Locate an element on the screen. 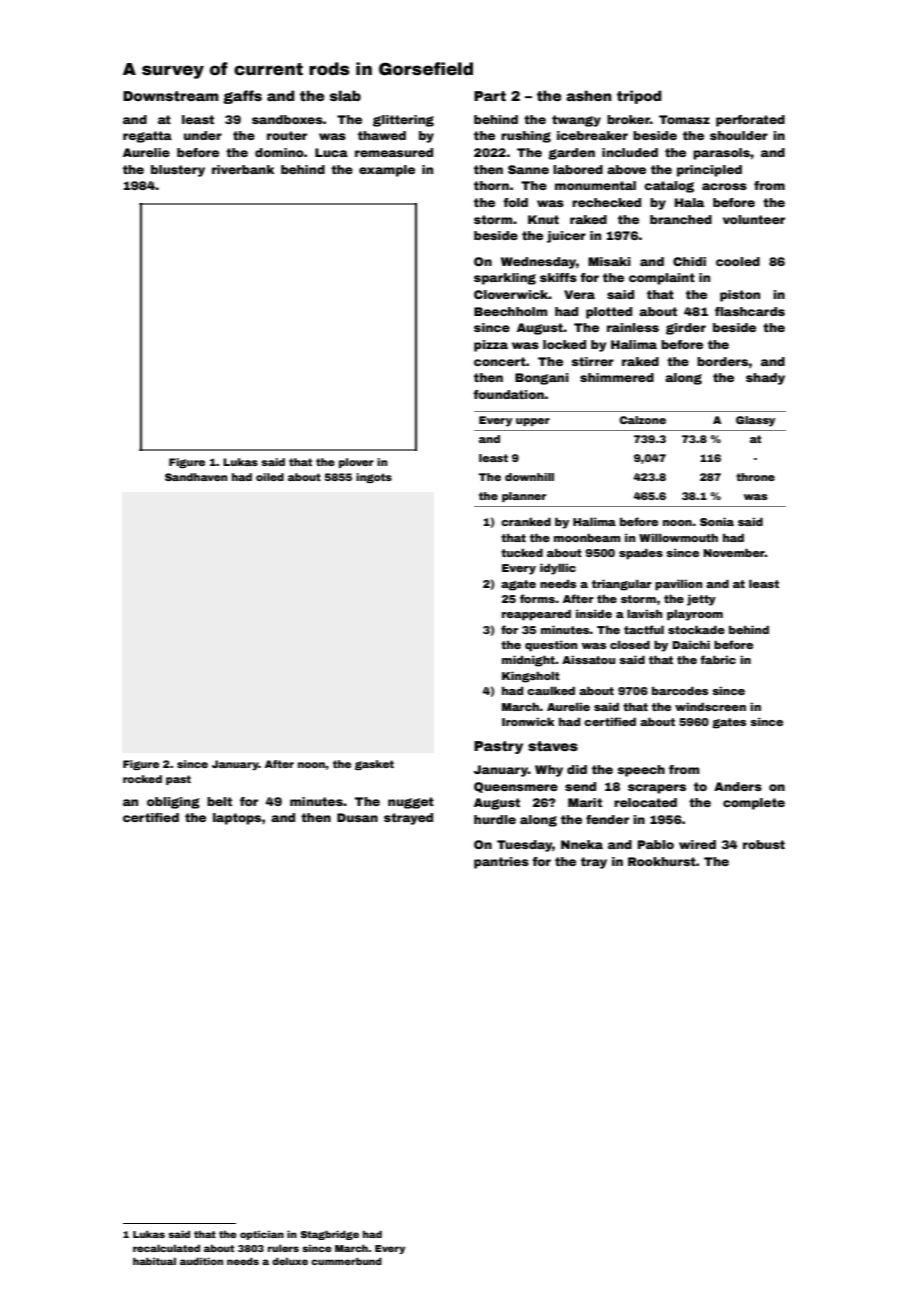  ashen is located at coordinates (589, 95).
